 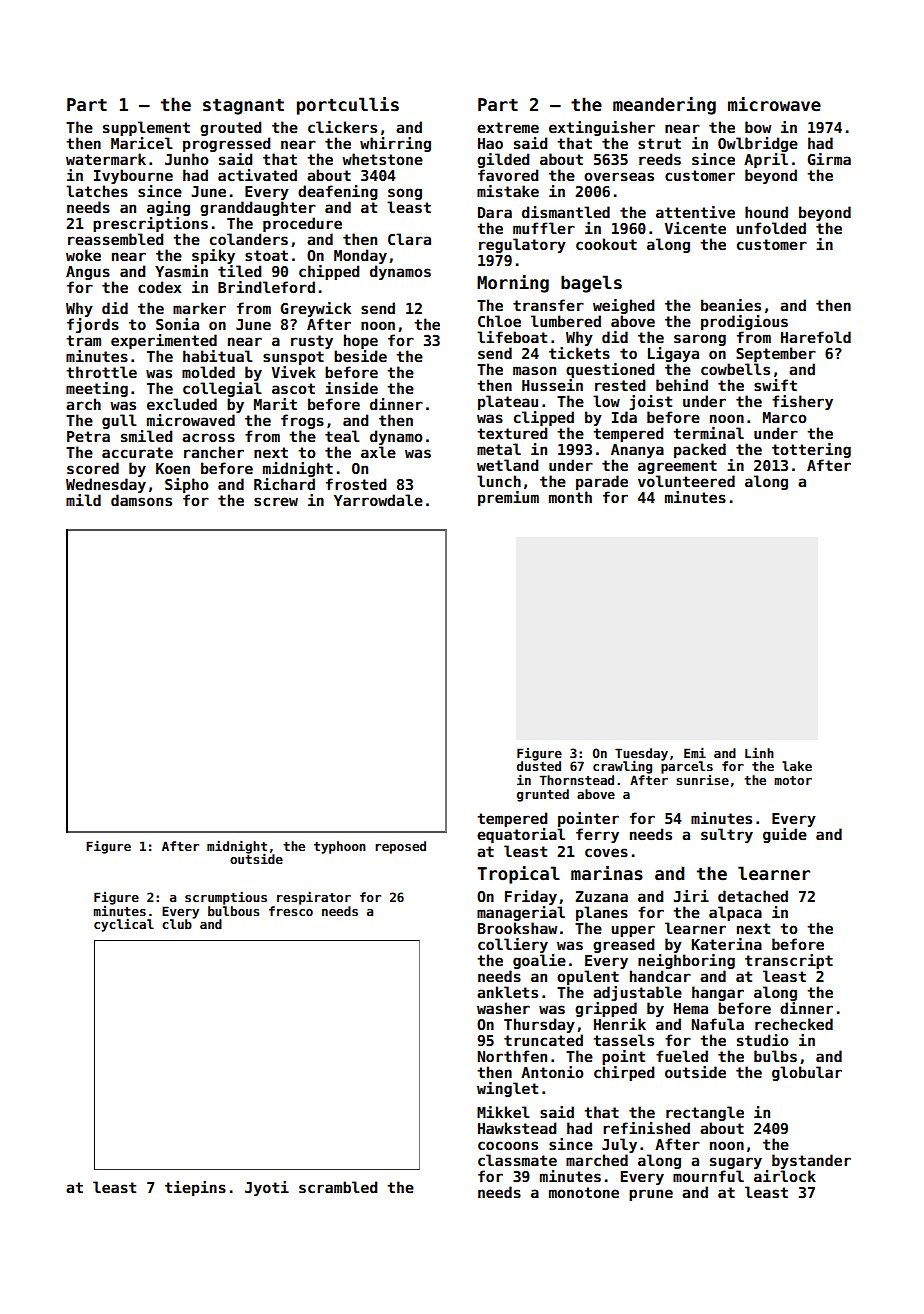 What do you see at coordinates (785, 835) in the document?
I see `guide` at bounding box center [785, 835].
